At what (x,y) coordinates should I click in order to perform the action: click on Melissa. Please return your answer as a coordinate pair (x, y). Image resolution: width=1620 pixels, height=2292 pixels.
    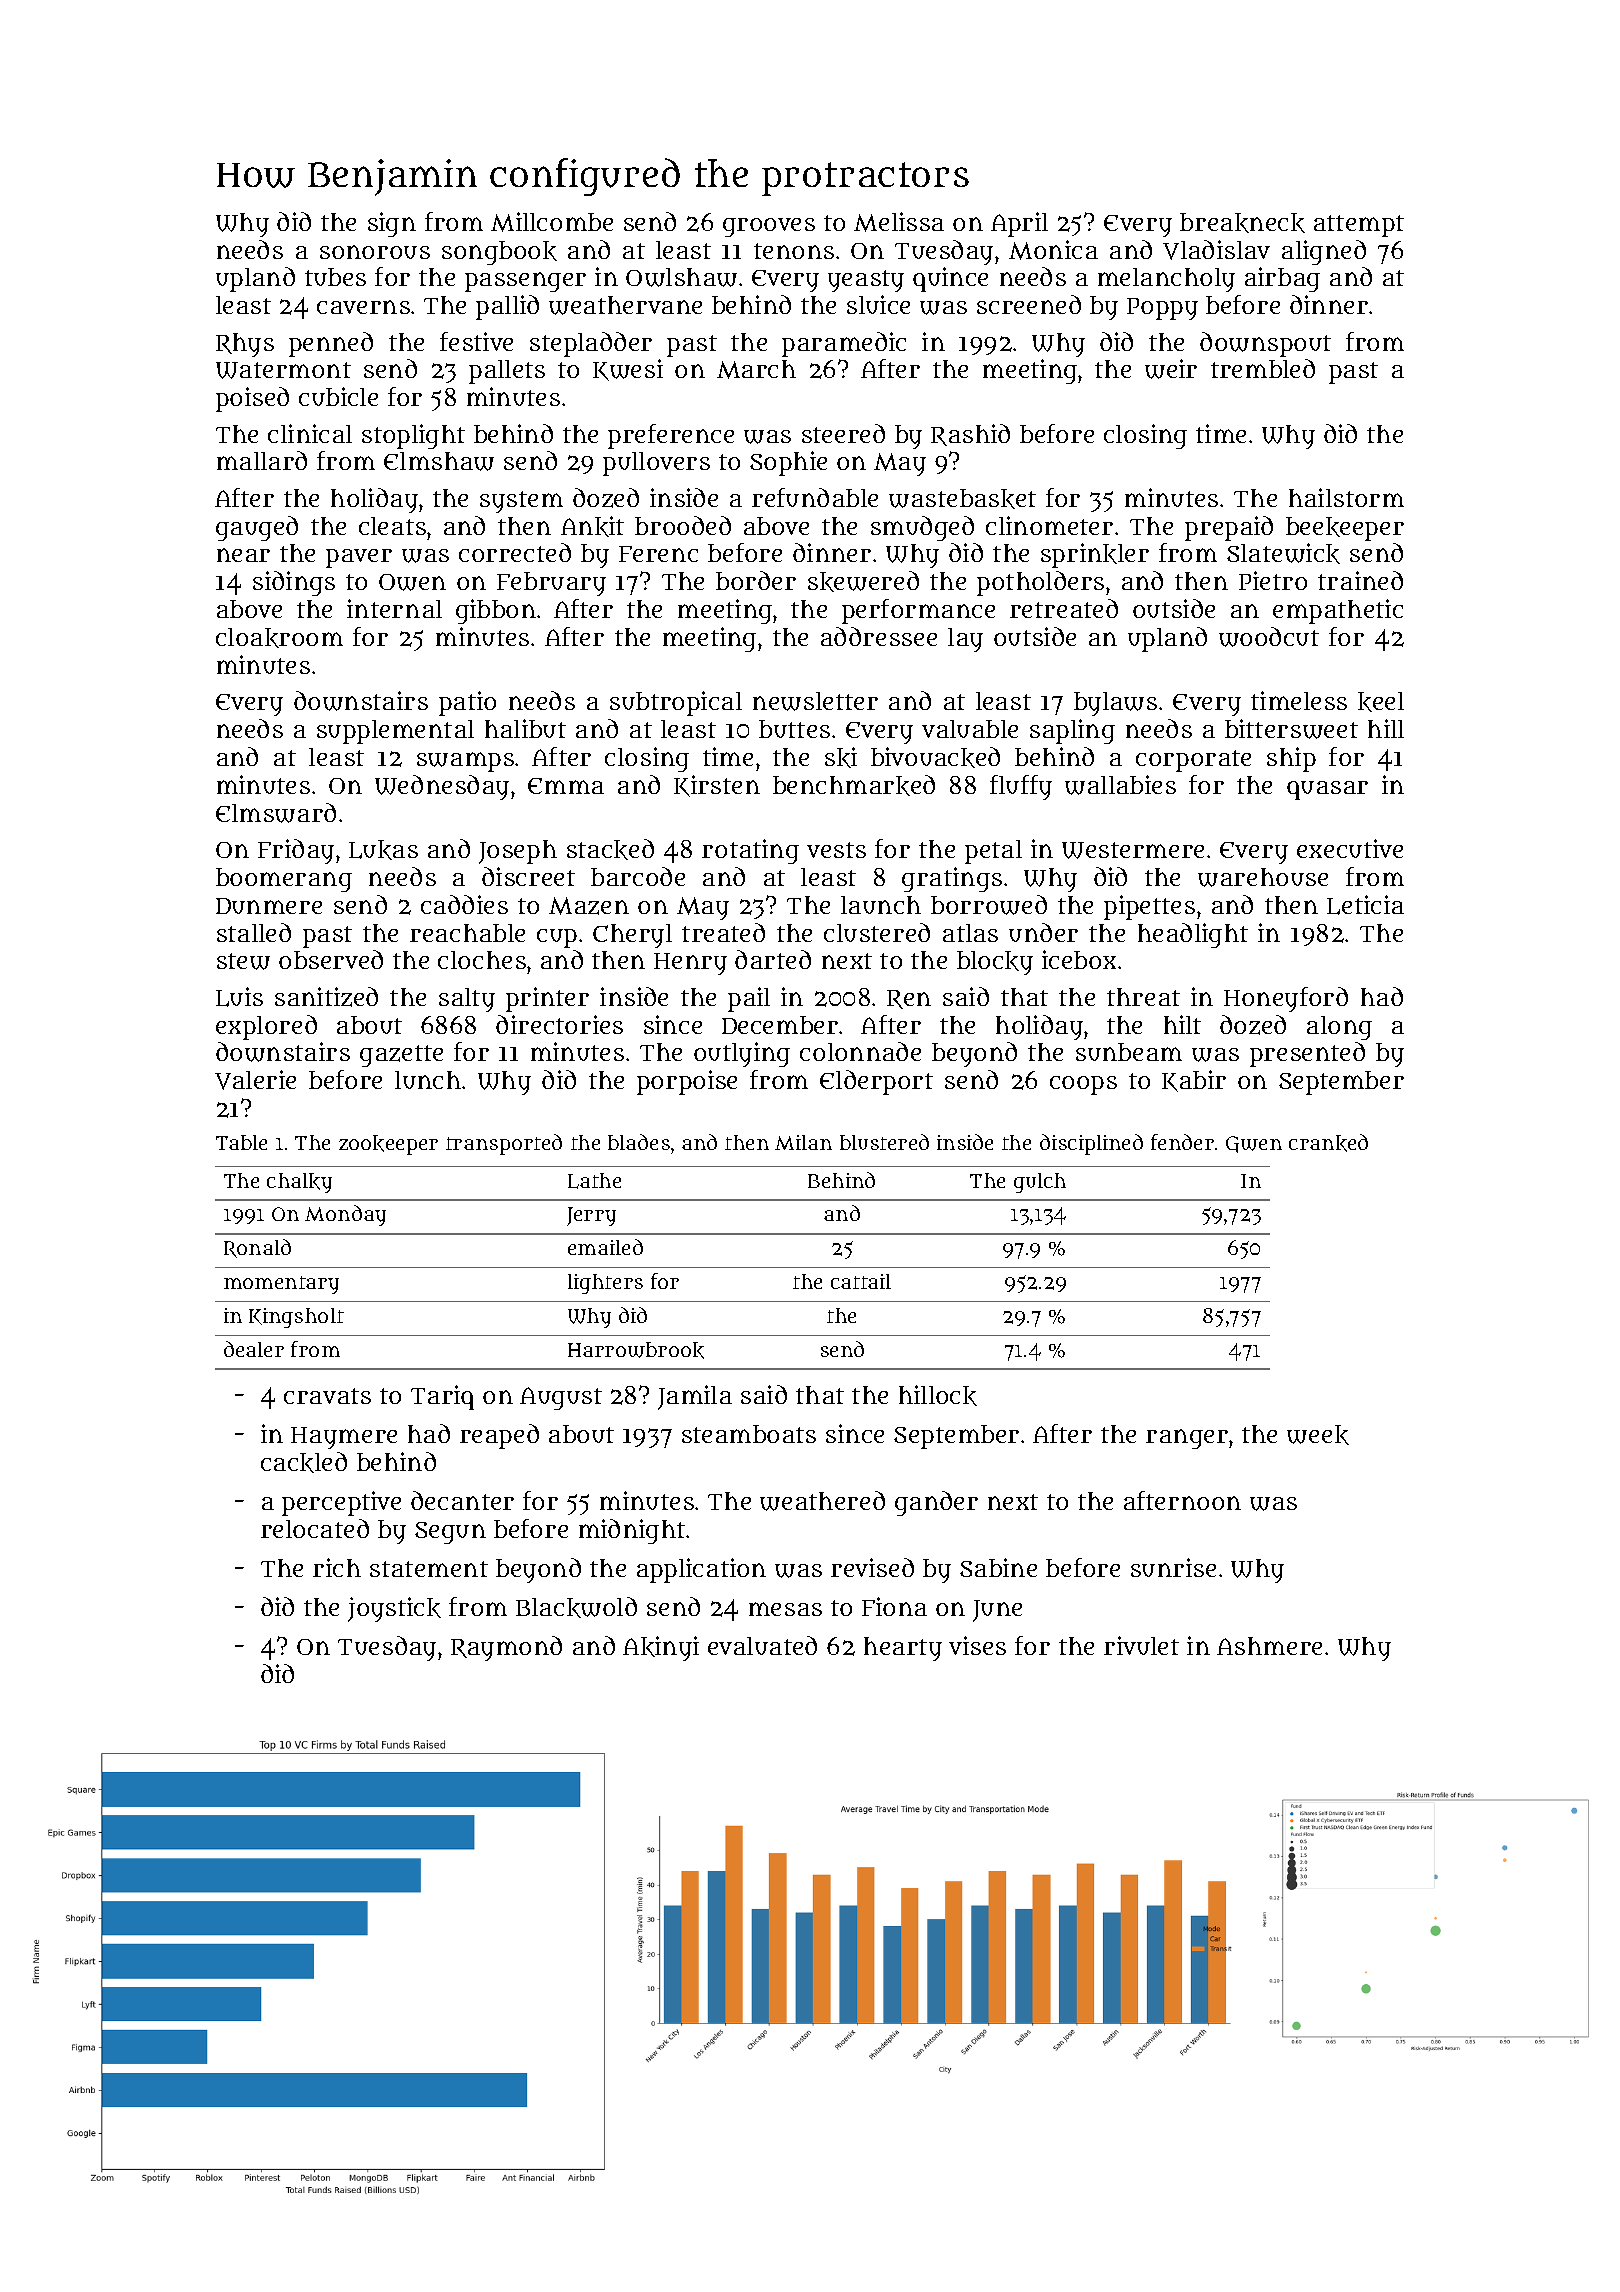
    Looking at the image, I should click on (899, 222).
